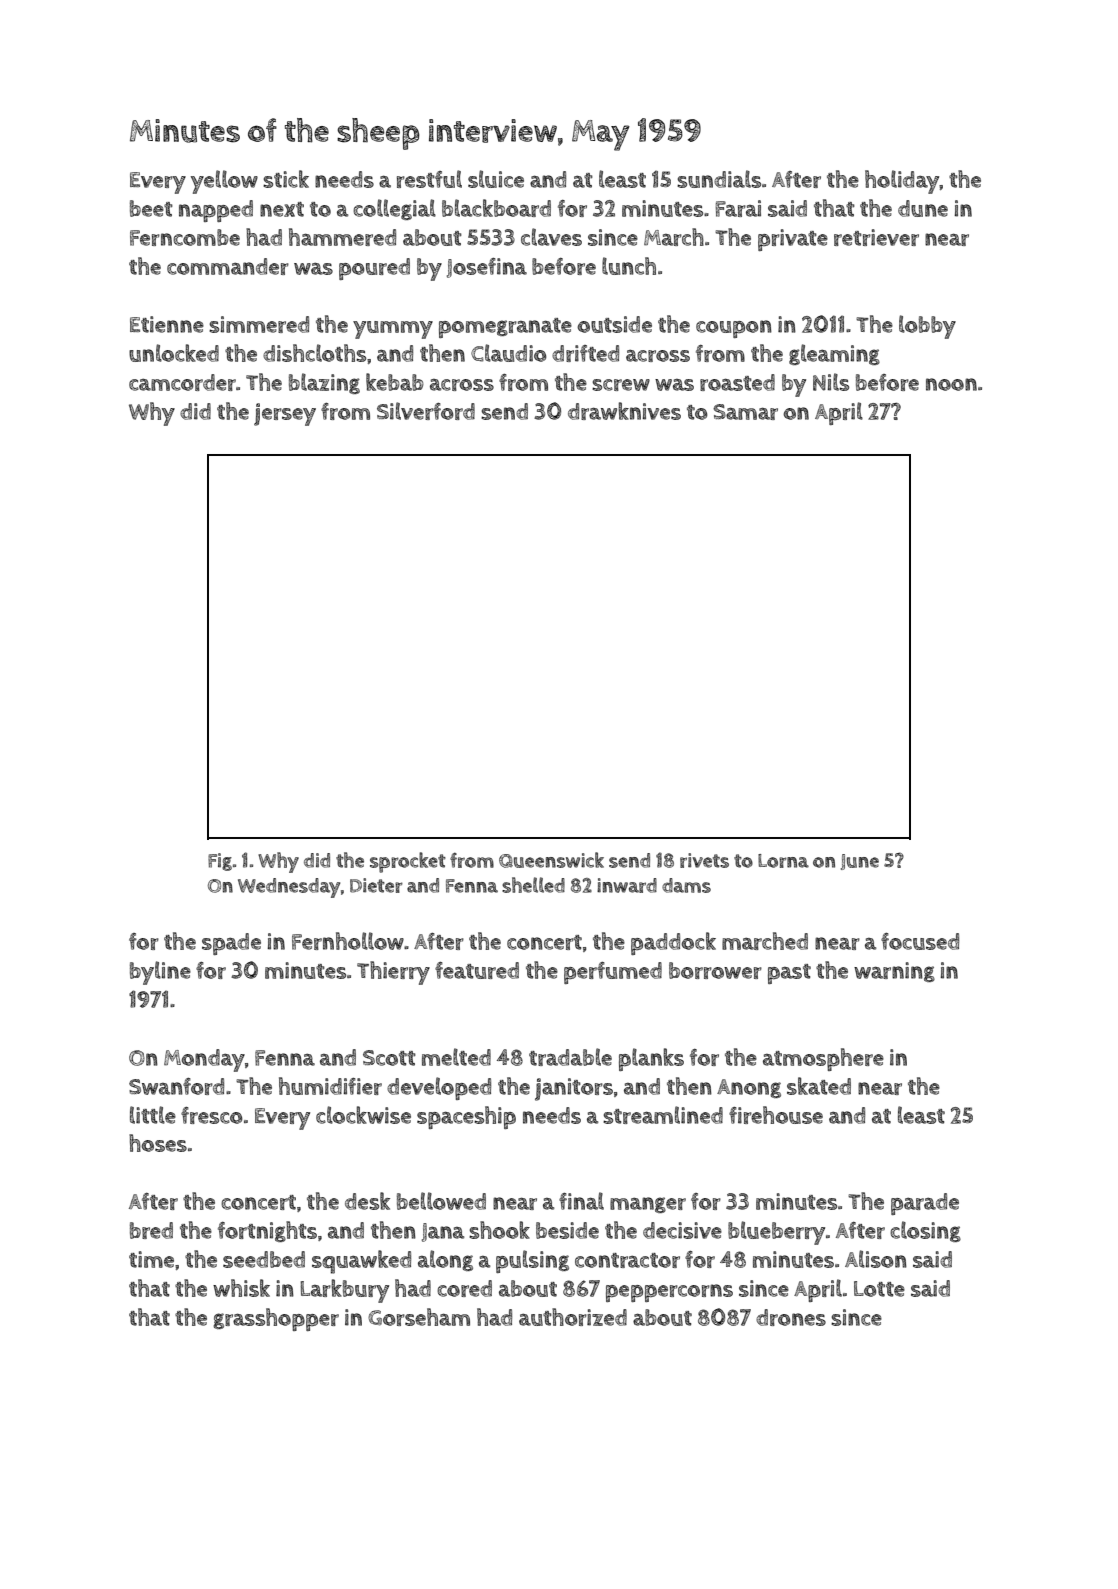 The height and width of the screenshot is (1589, 1118). Describe the element at coordinates (920, 941) in the screenshot. I see `focused` at that location.
